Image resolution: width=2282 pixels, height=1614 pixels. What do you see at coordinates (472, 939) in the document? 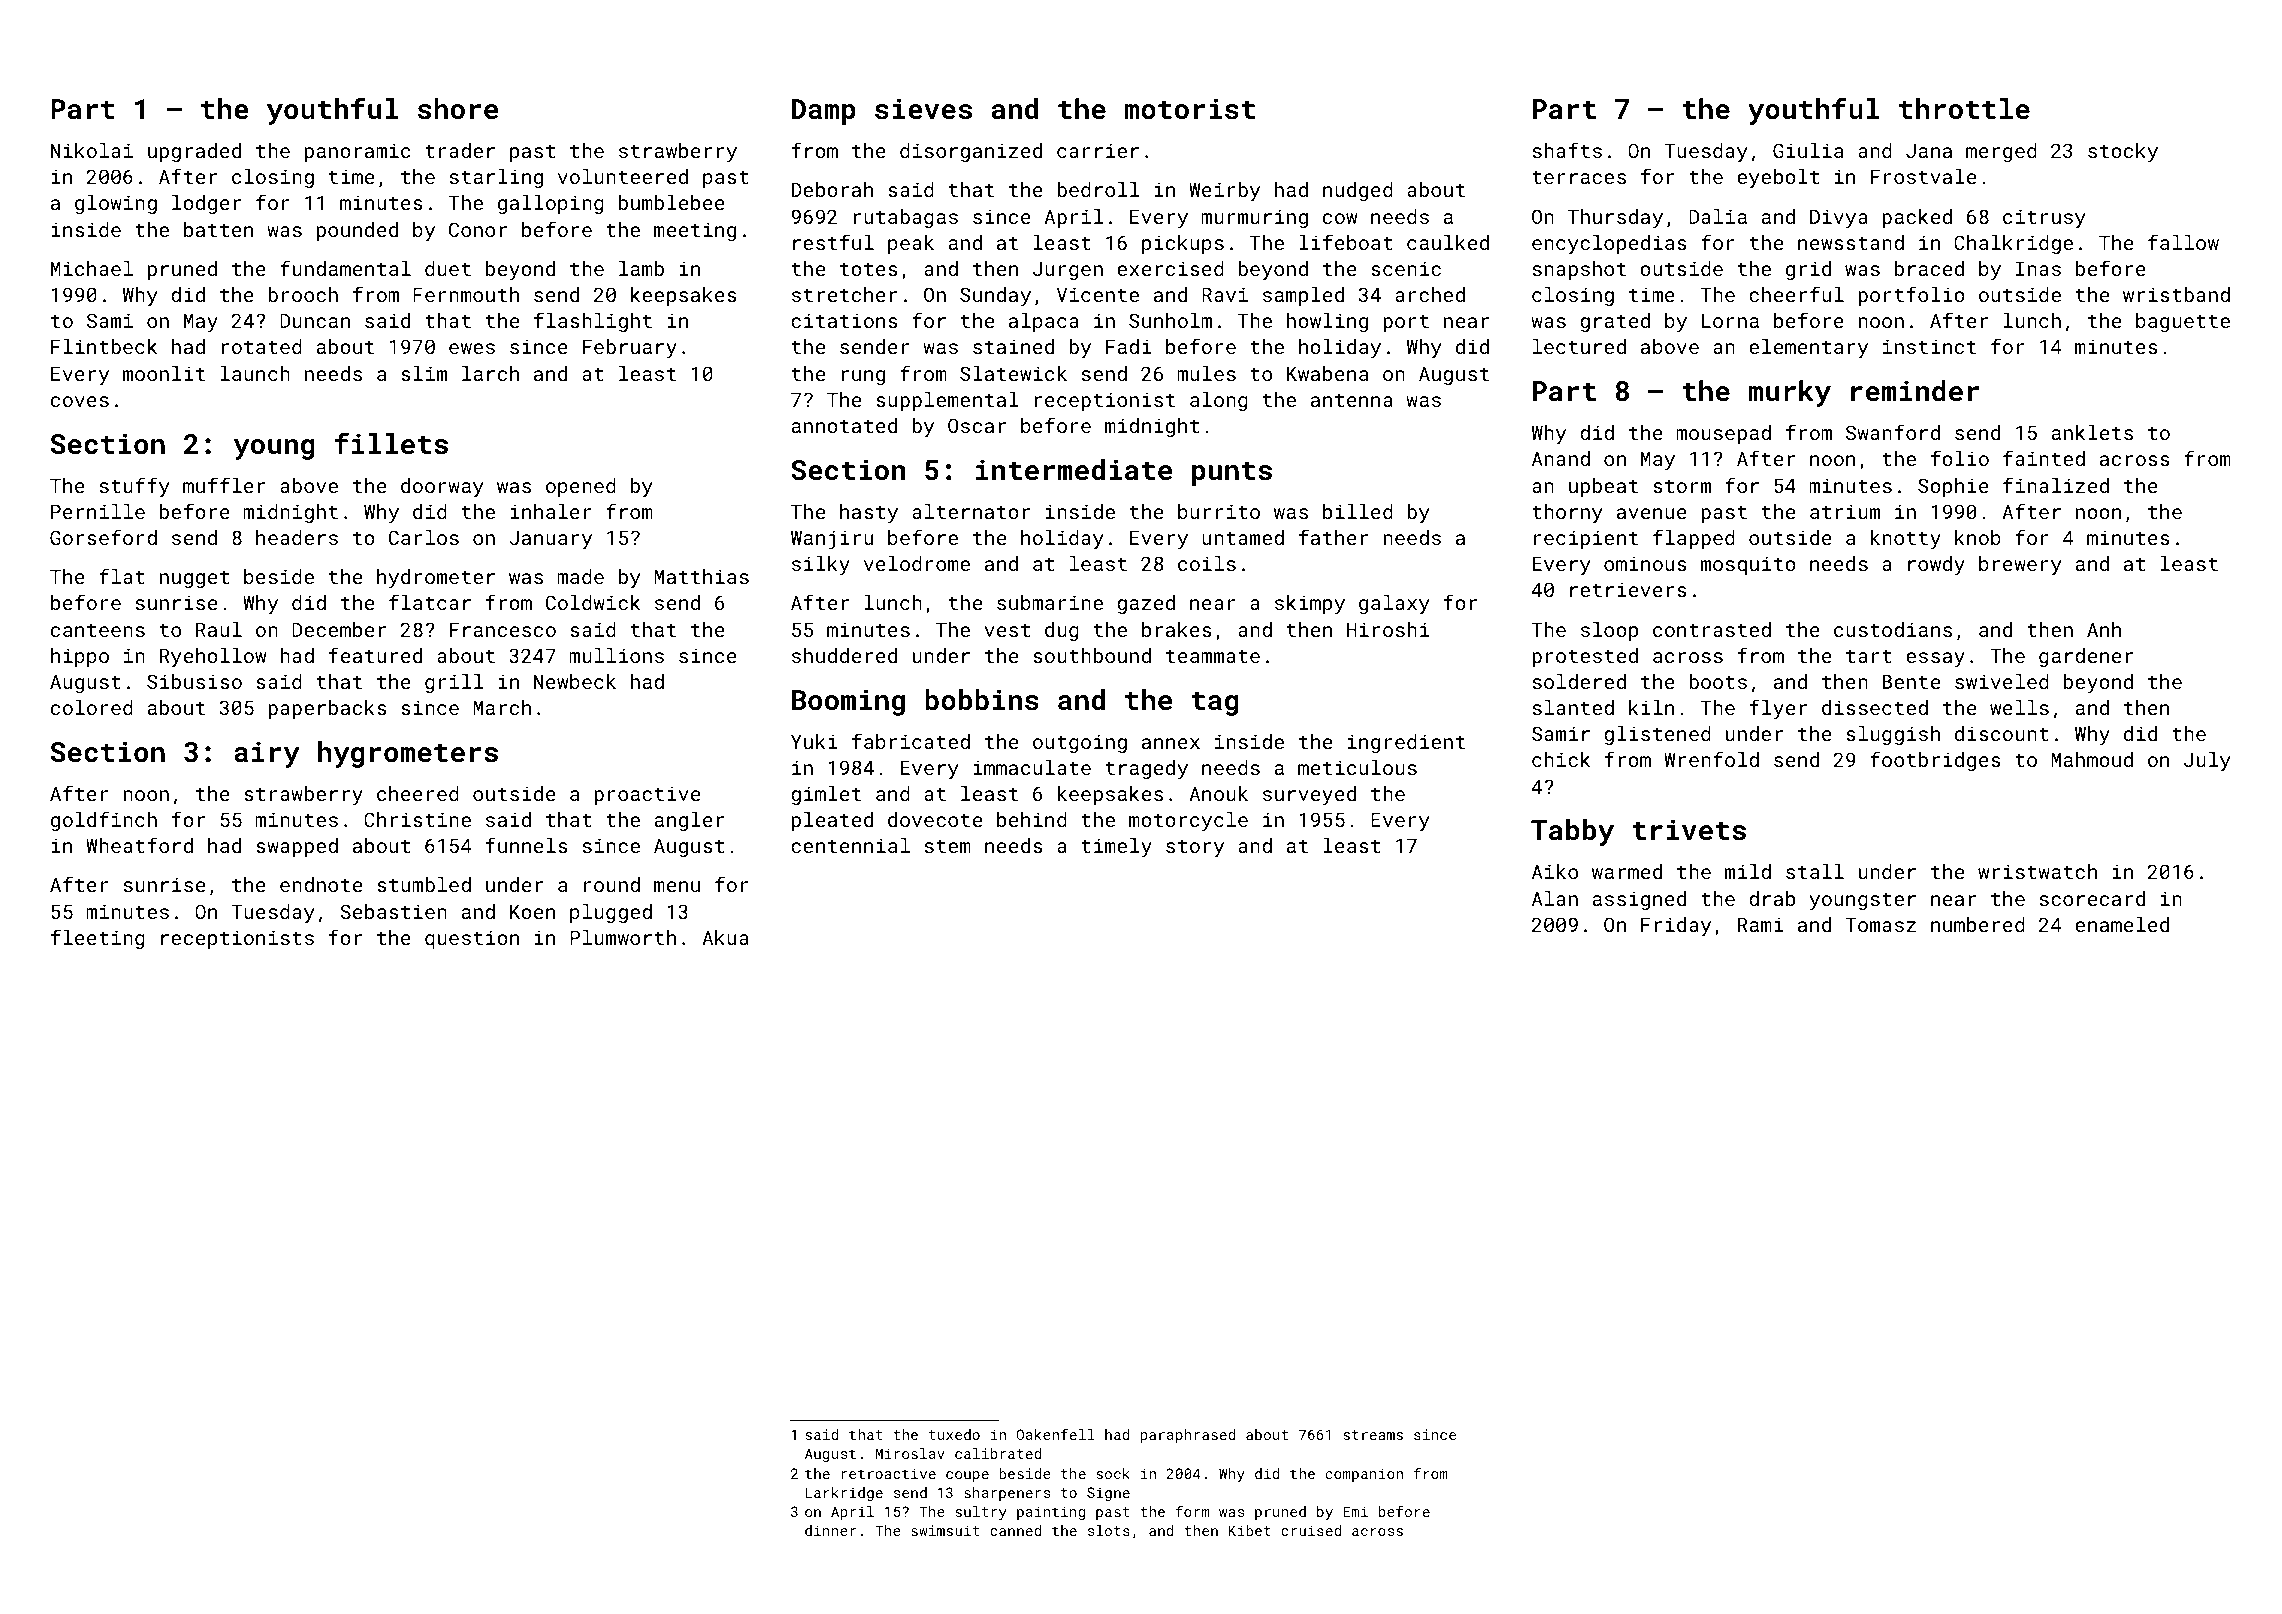
I see `question` at bounding box center [472, 939].
